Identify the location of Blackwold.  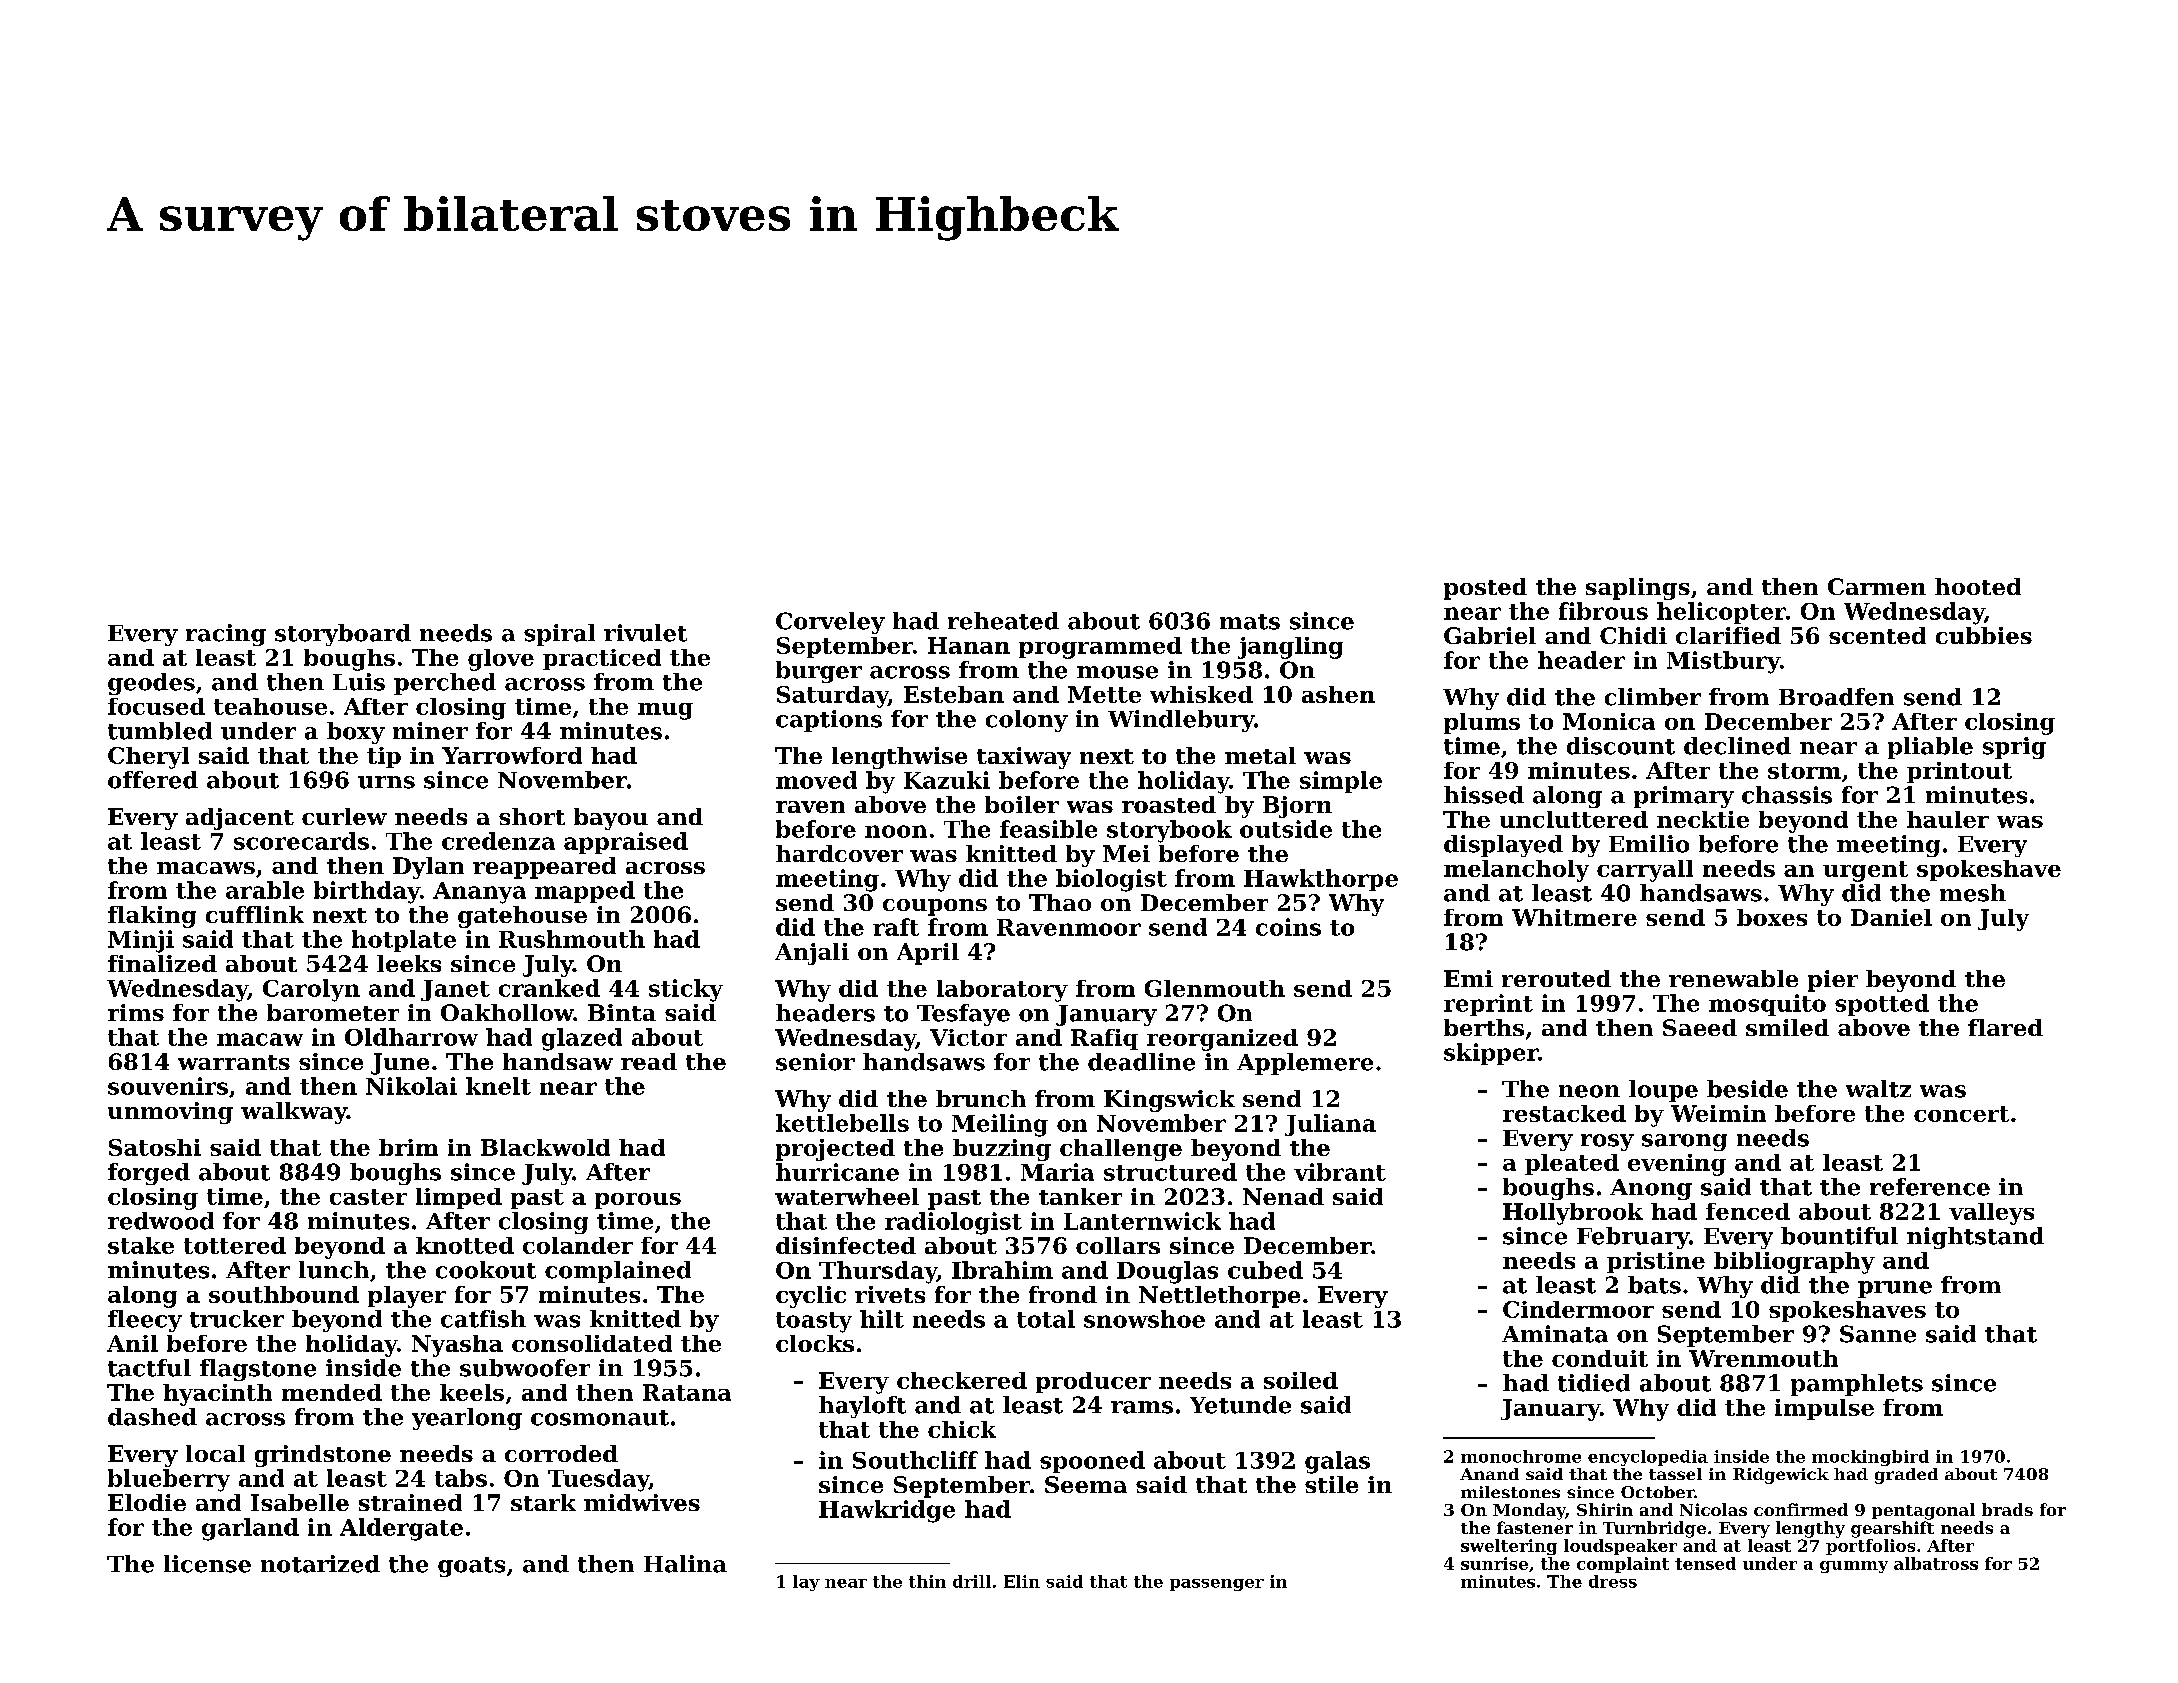
(545, 1147).
